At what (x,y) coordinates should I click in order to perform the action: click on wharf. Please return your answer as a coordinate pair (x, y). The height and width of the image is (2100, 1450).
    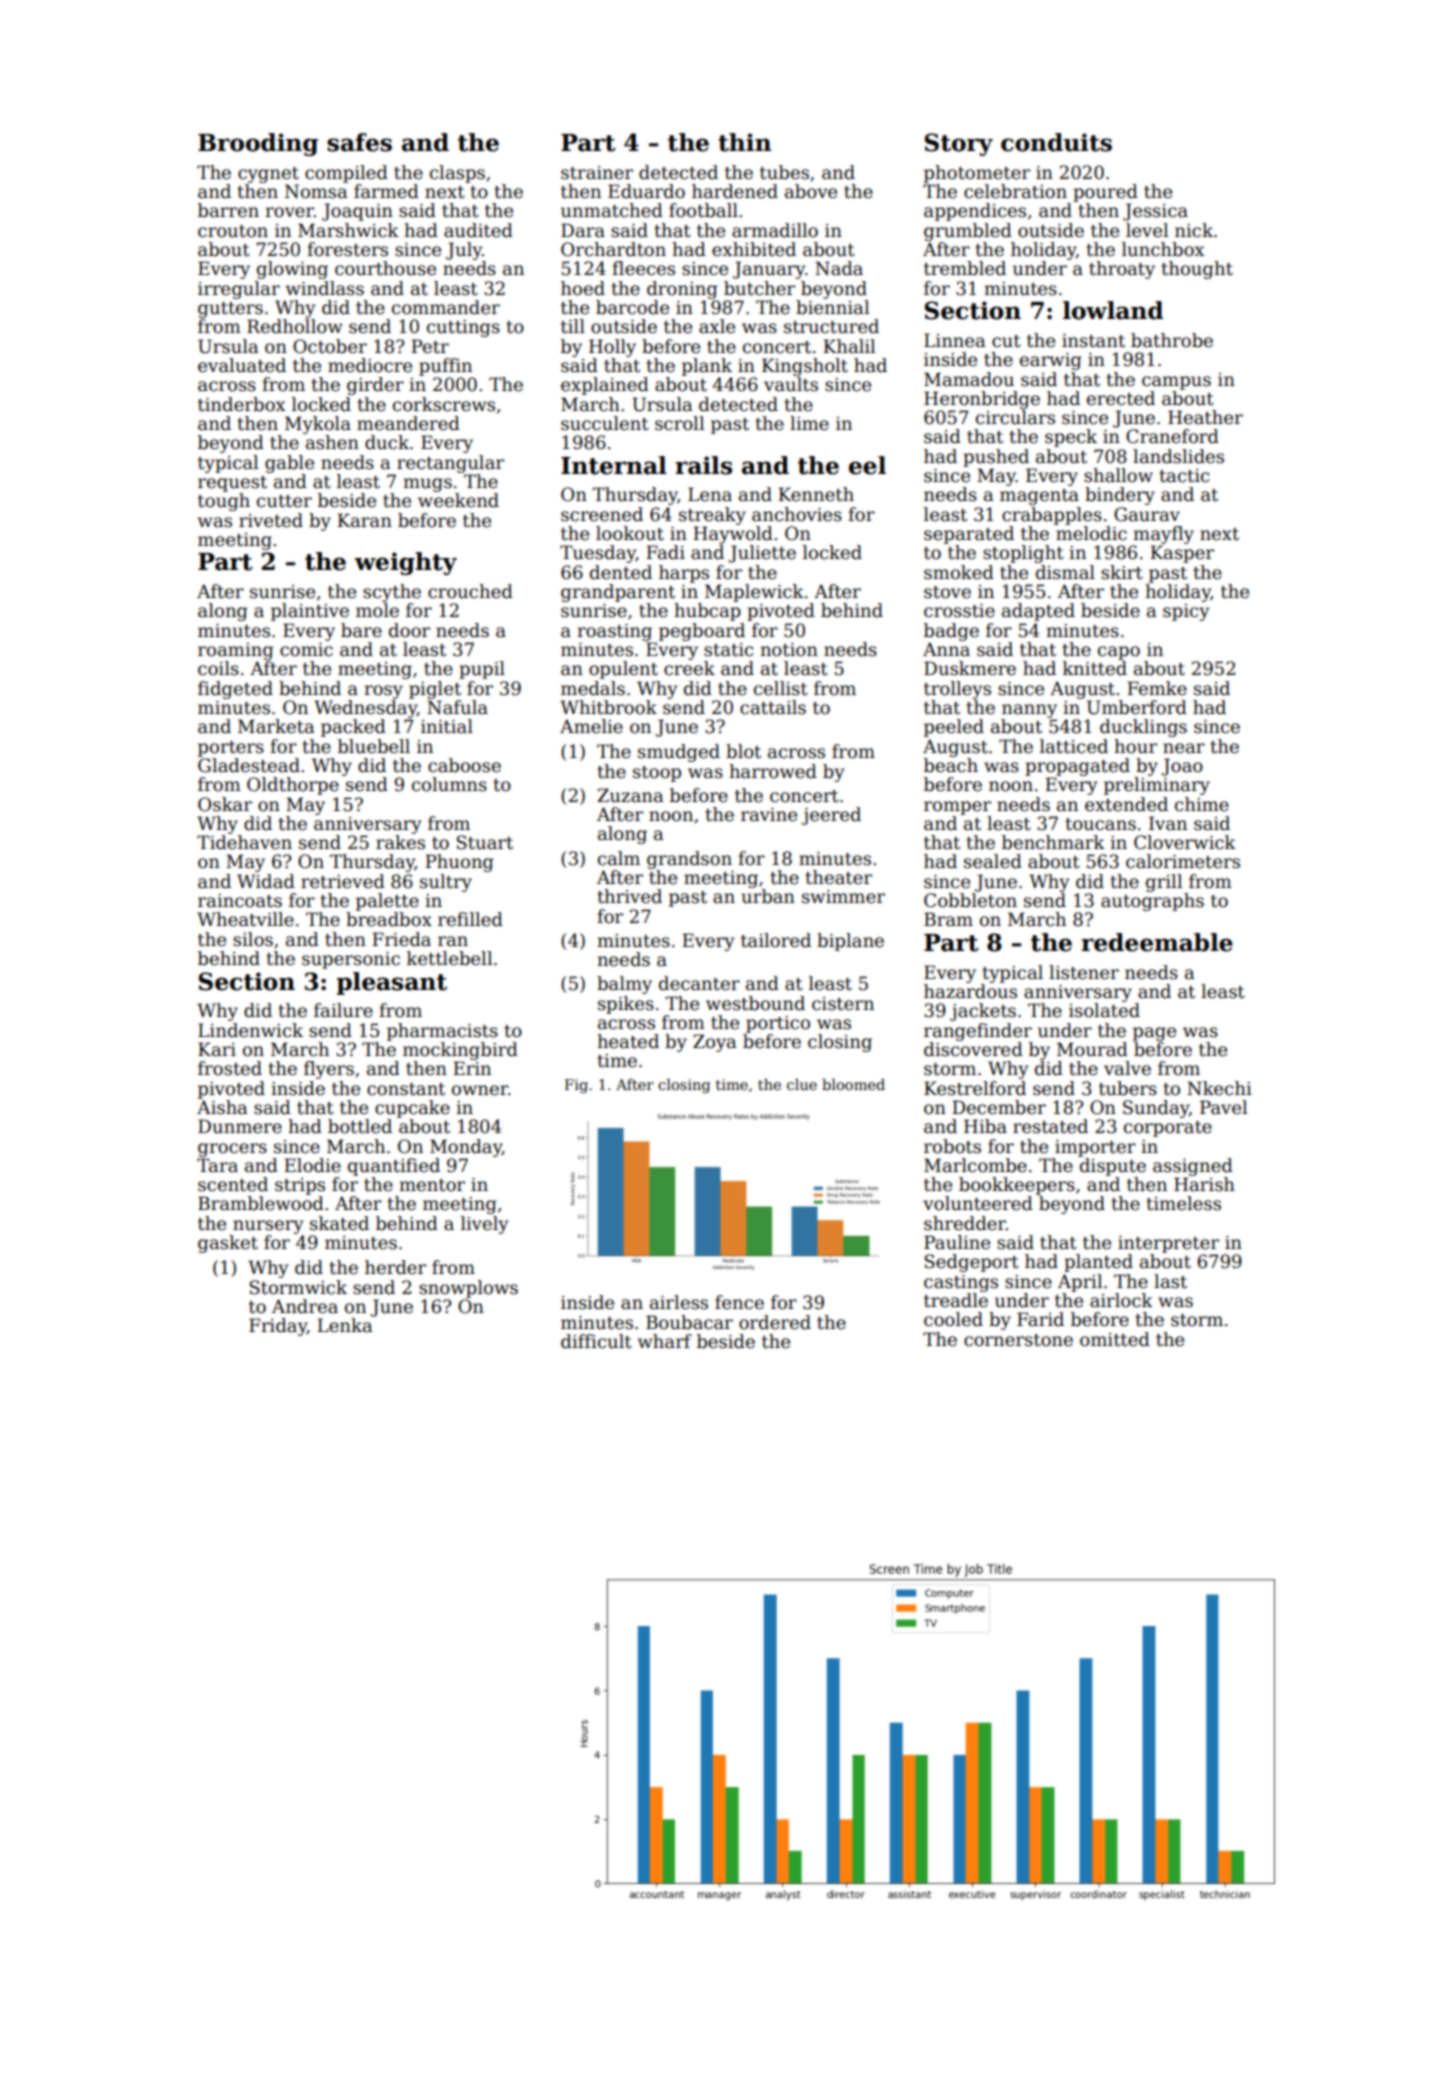
    Looking at the image, I should click on (665, 1341).
